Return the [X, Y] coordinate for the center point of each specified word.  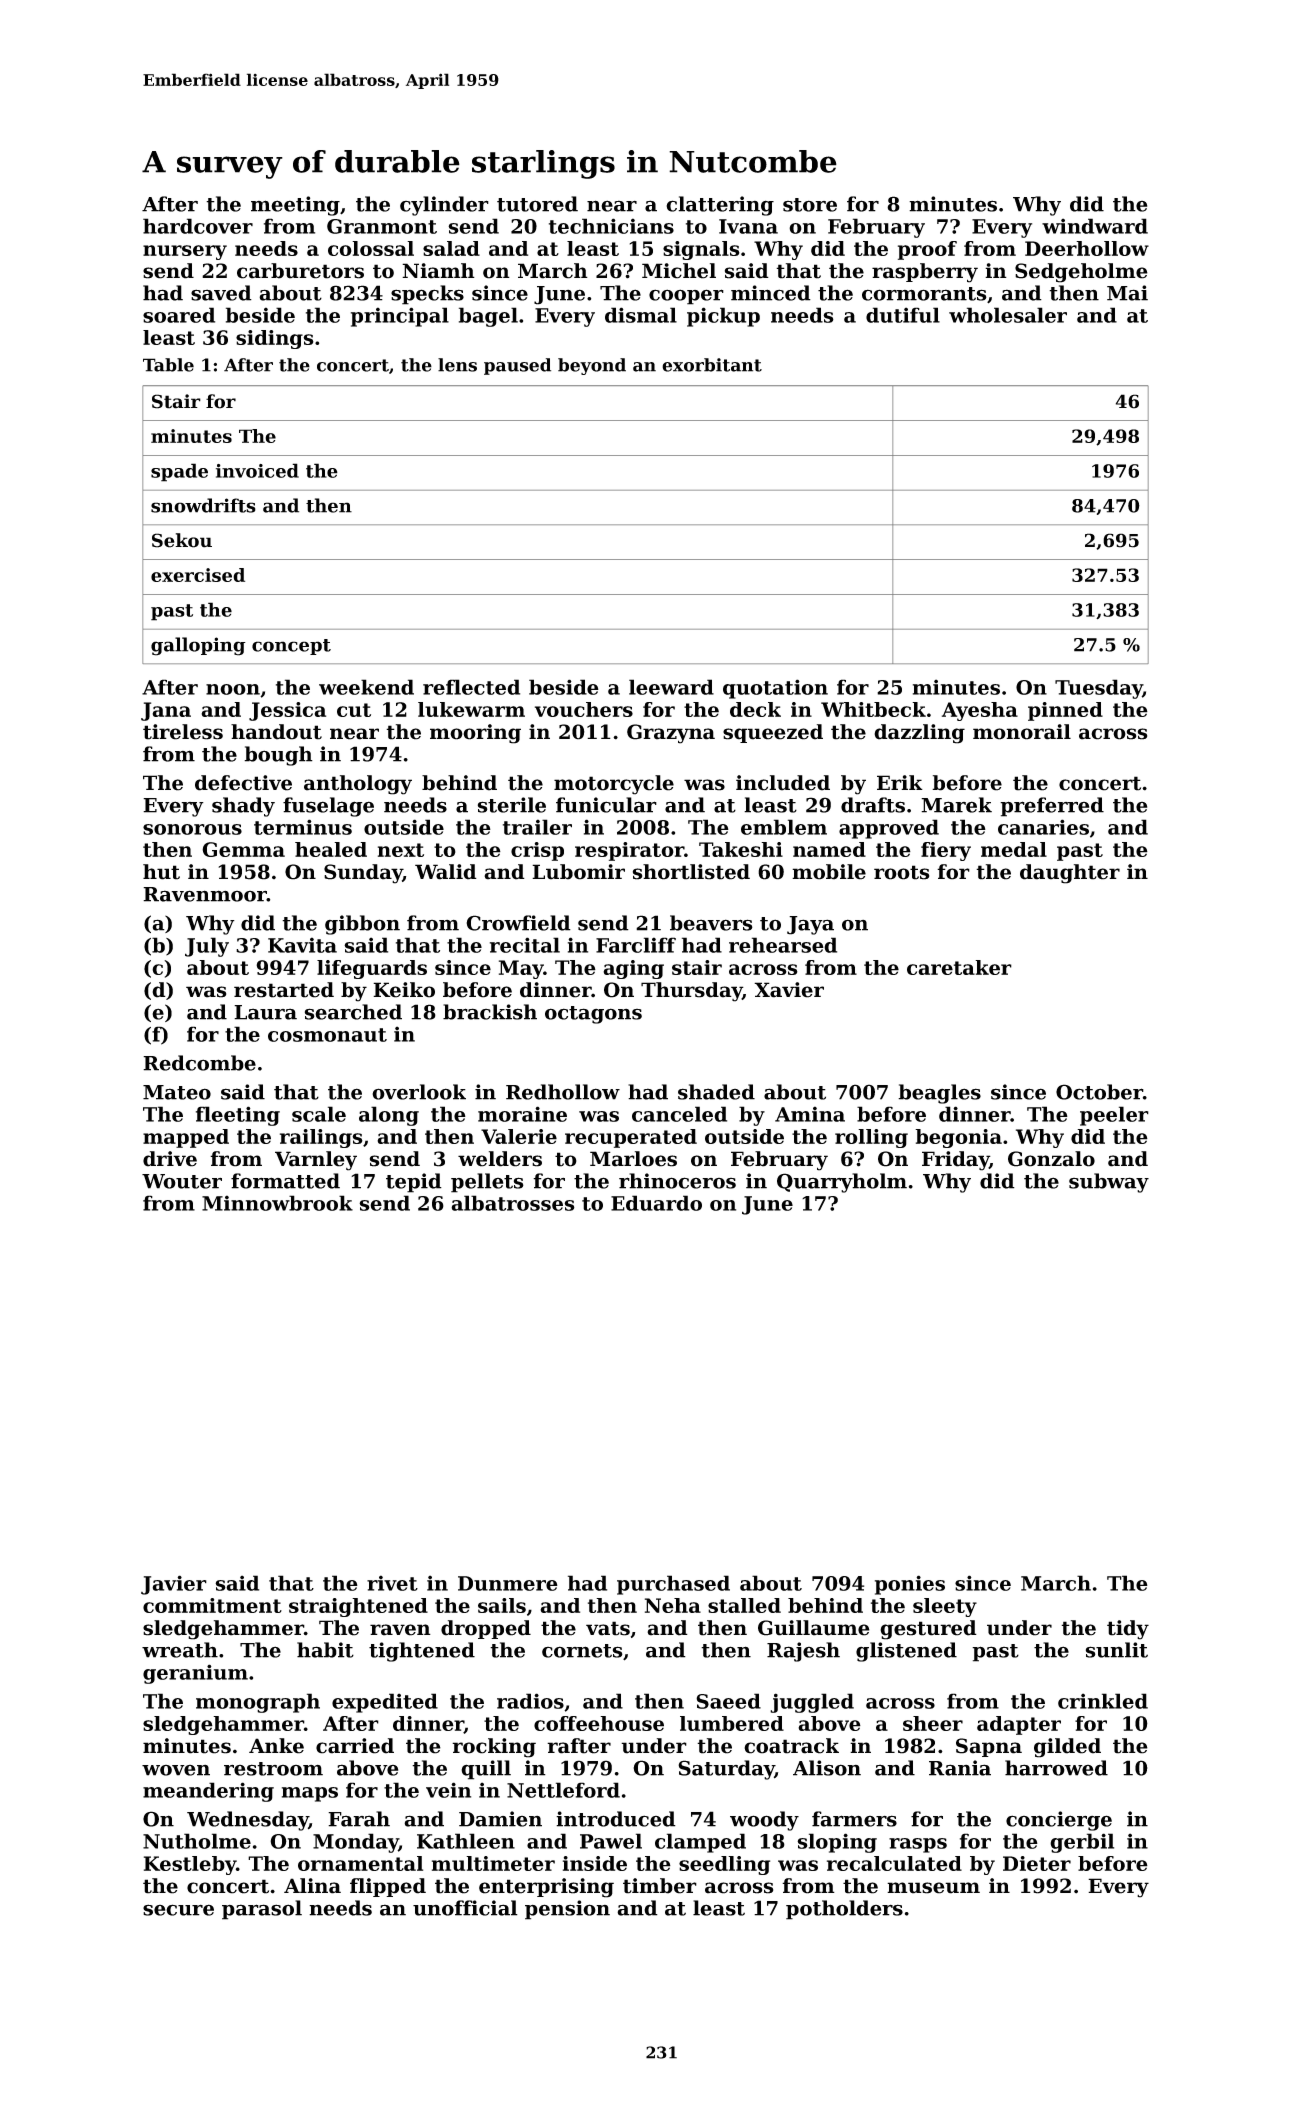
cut [354, 710]
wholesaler [1008, 315]
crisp [537, 851]
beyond [592, 366]
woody [764, 1821]
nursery [185, 252]
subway [1109, 1183]
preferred [1052, 807]
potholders [844, 1910]
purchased [673, 1585]
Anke [276, 1746]
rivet [392, 1583]
